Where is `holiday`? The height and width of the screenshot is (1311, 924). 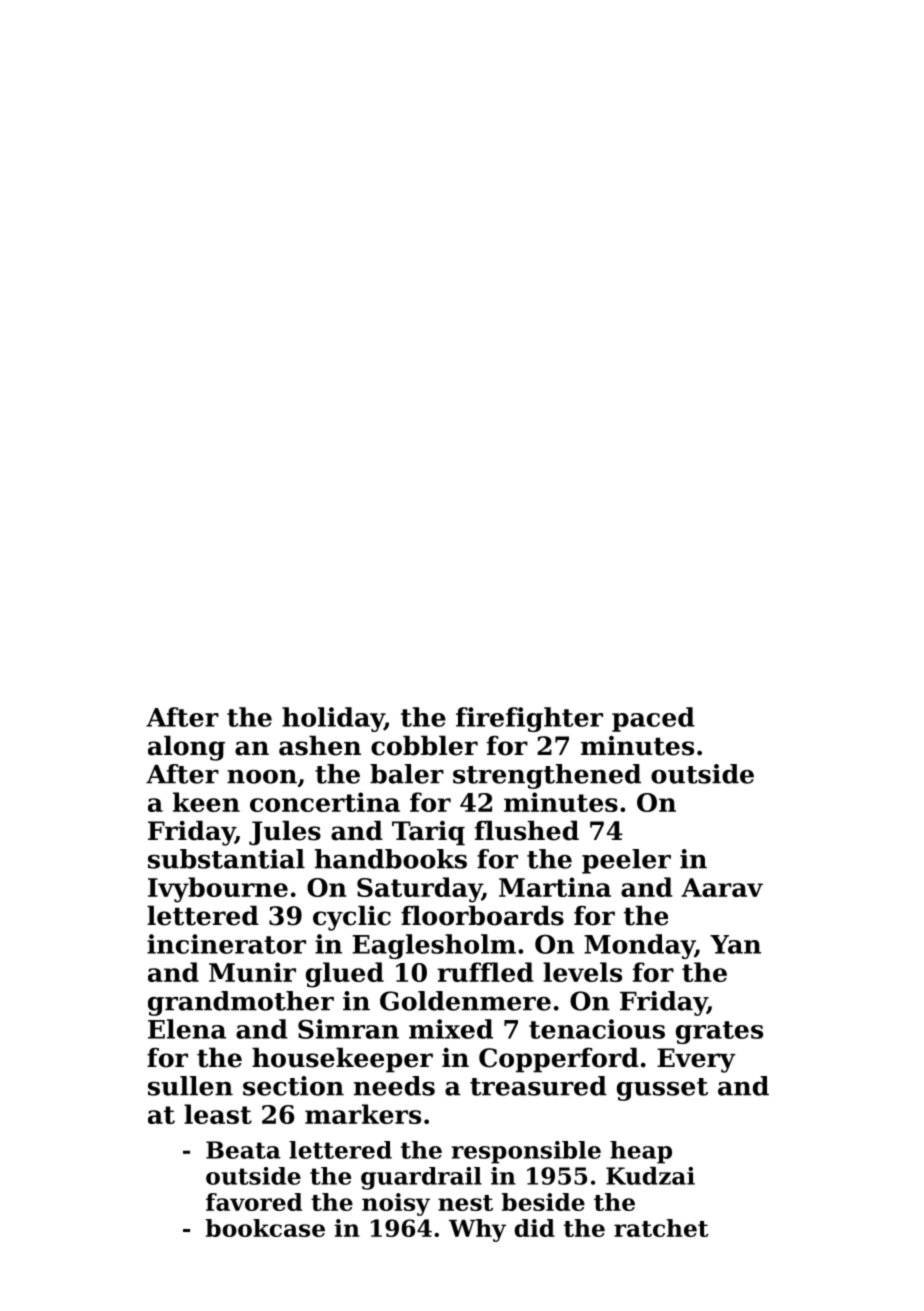
holiday is located at coordinates (333, 719).
